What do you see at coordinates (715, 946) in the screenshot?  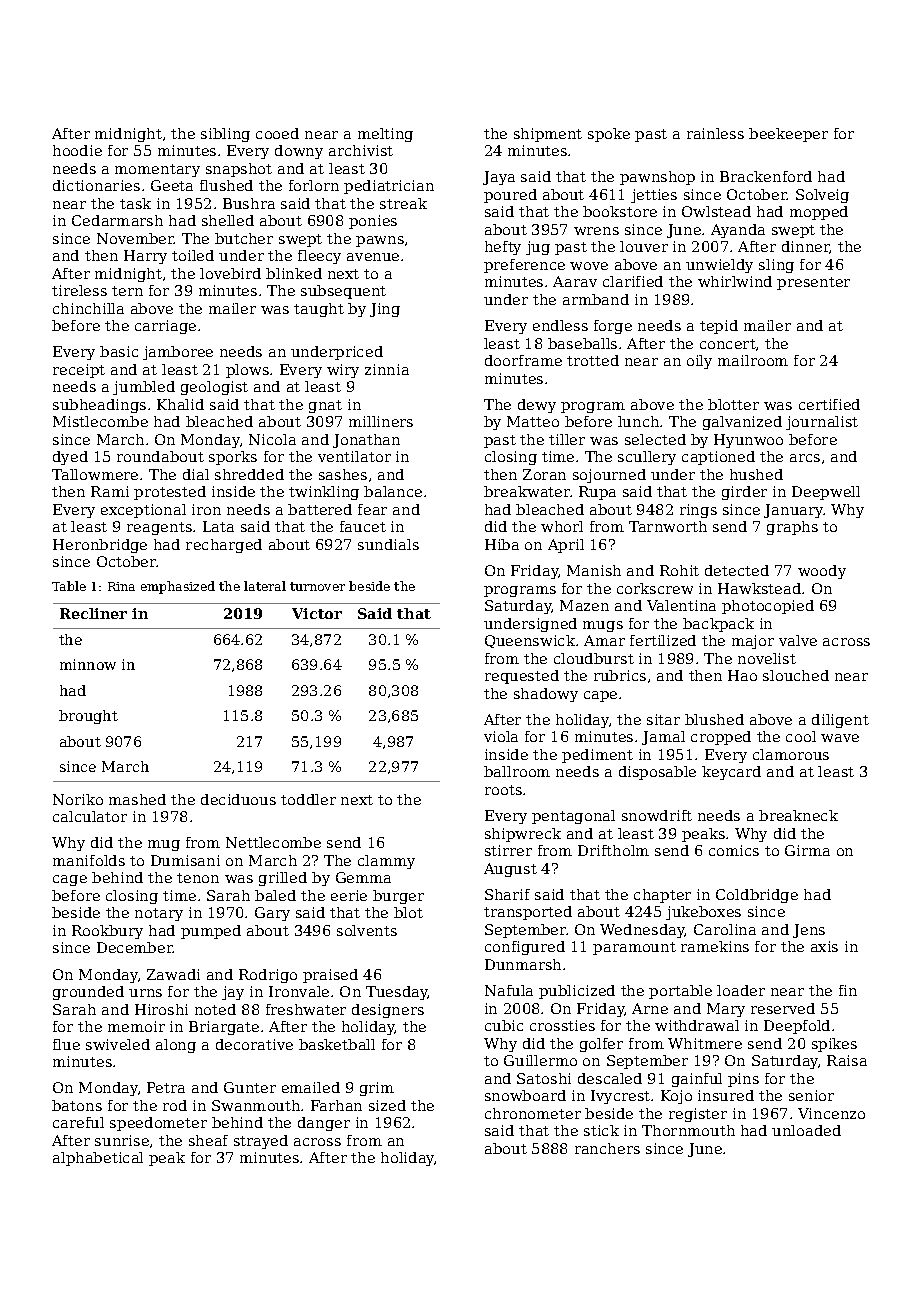 I see `ramekins` at bounding box center [715, 946].
